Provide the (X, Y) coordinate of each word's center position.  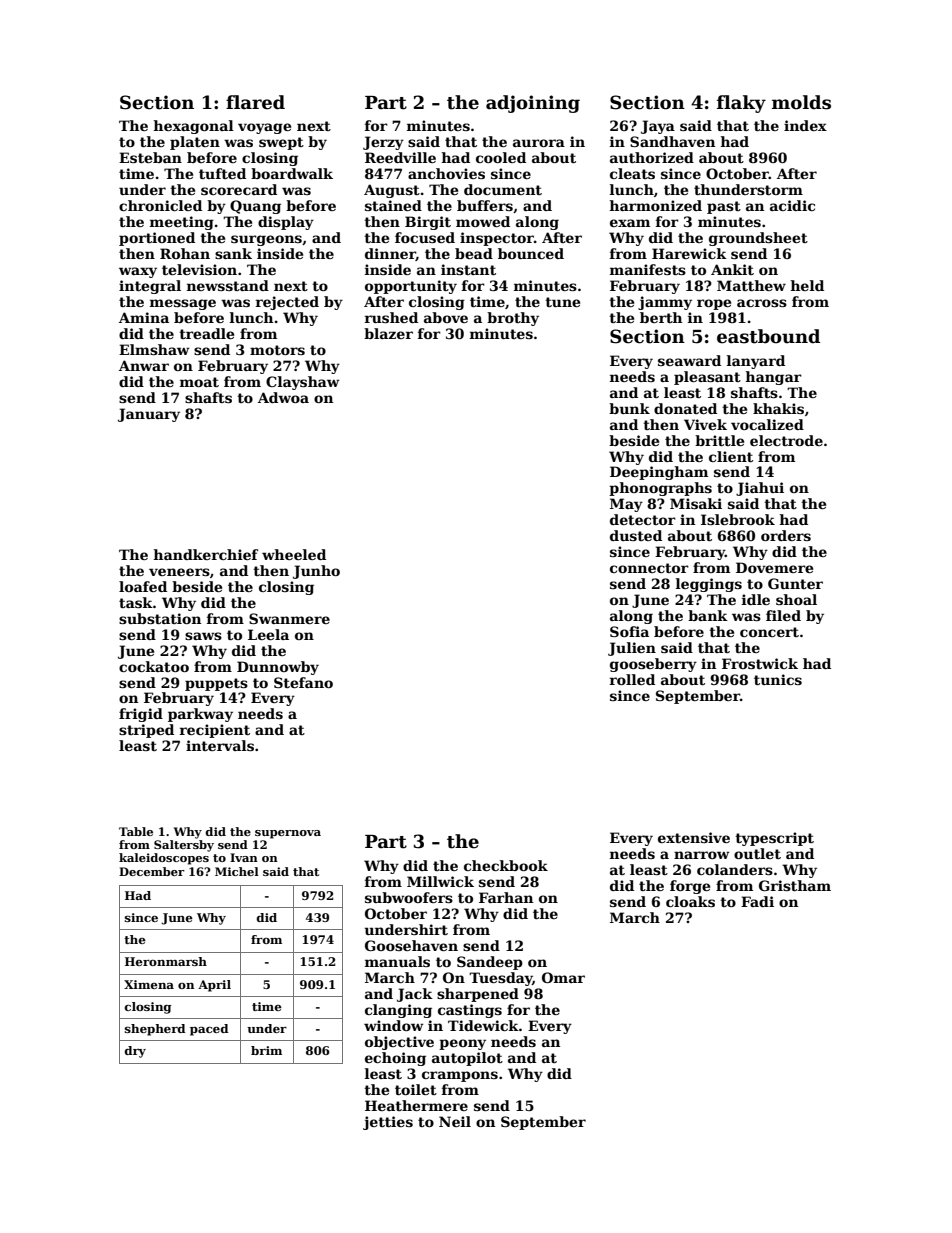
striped (146, 731)
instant (468, 269)
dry (135, 1052)
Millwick (440, 881)
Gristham (795, 885)
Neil (455, 1121)
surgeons (266, 240)
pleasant (707, 378)
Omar (563, 977)
